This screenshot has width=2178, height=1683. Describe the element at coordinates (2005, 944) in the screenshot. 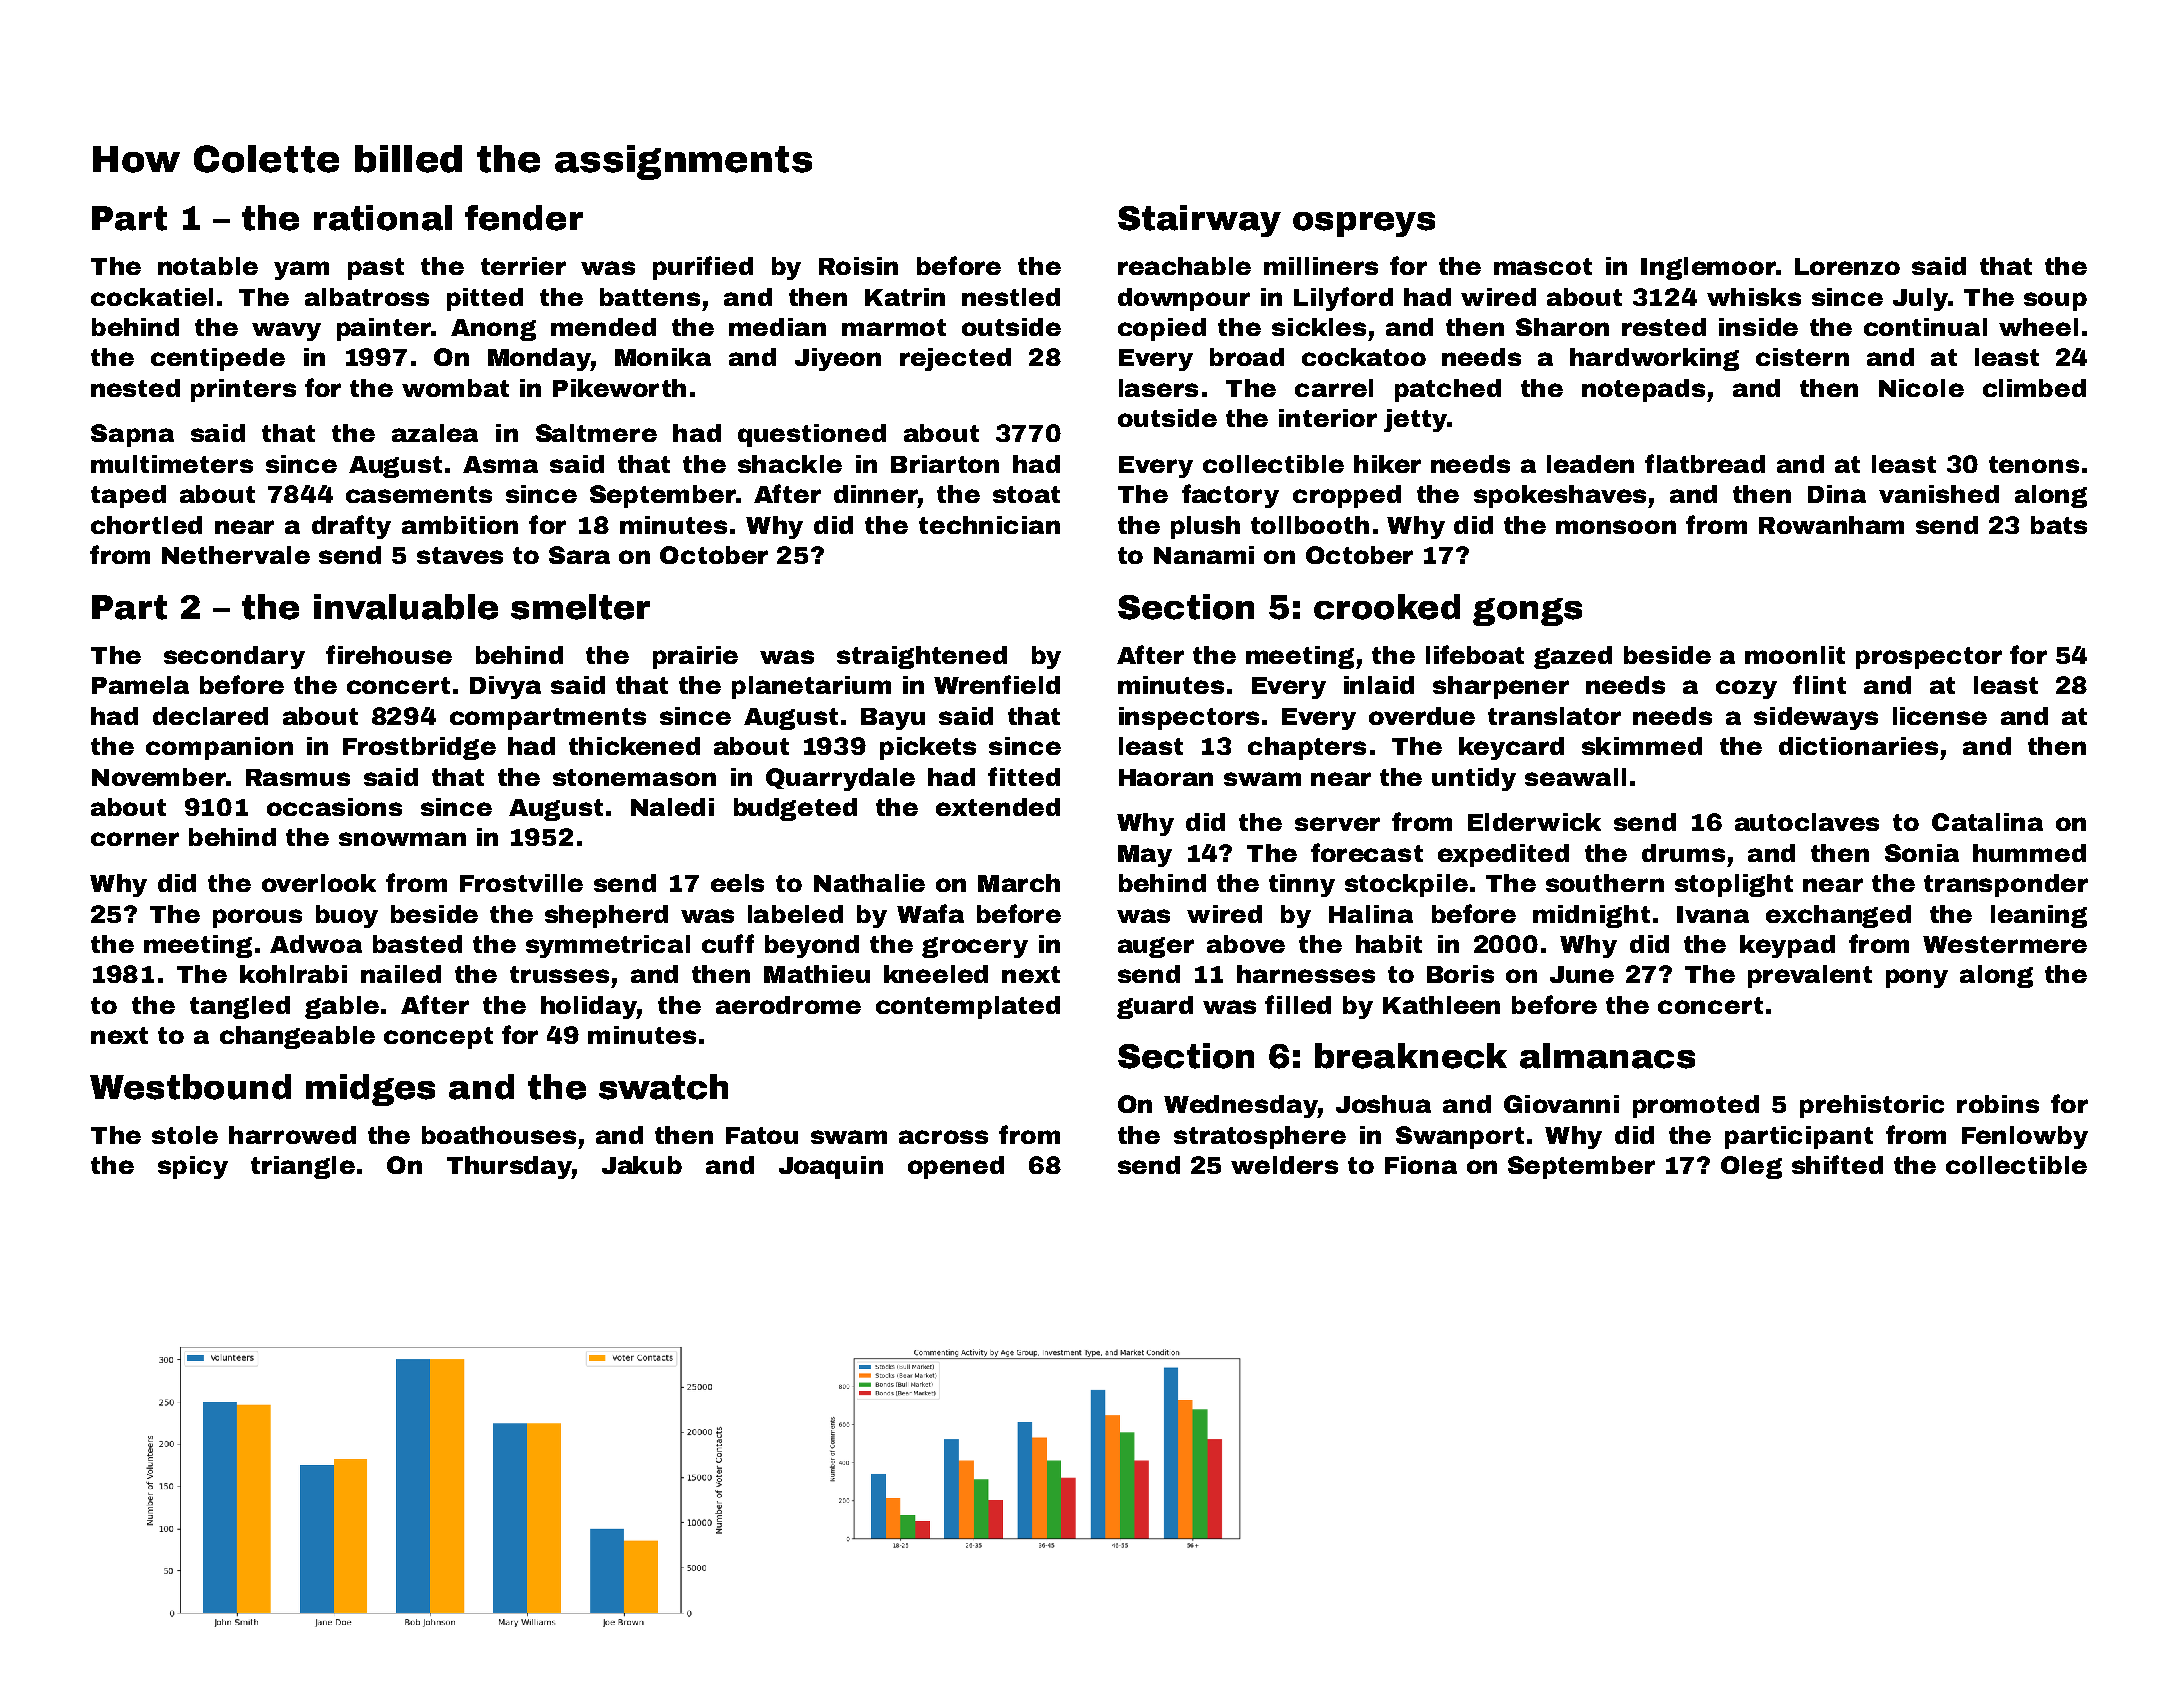

I see `Westermere` at that location.
